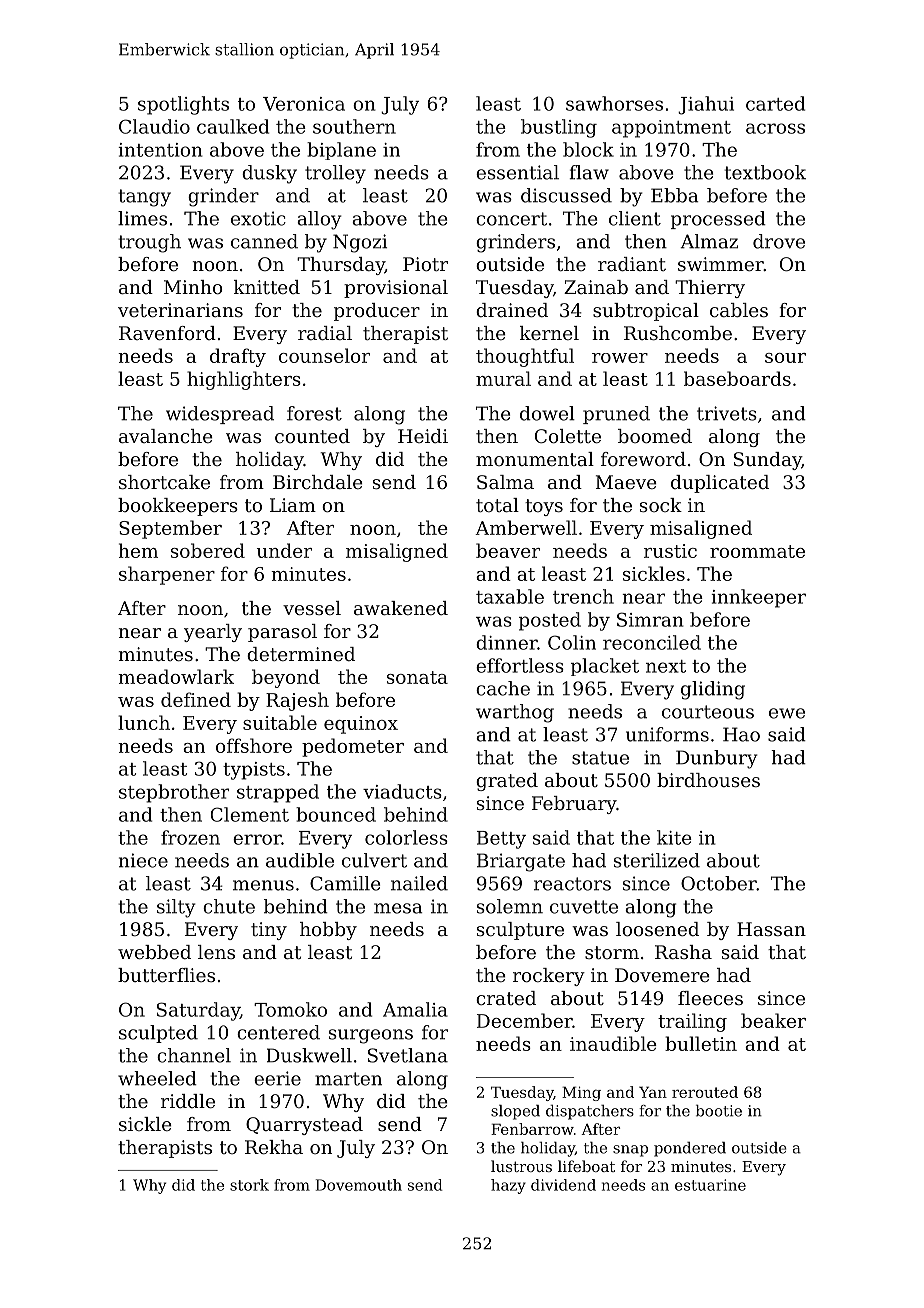  Describe the element at coordinates (423, 436) in the document. I see `Heidi` at that location.
